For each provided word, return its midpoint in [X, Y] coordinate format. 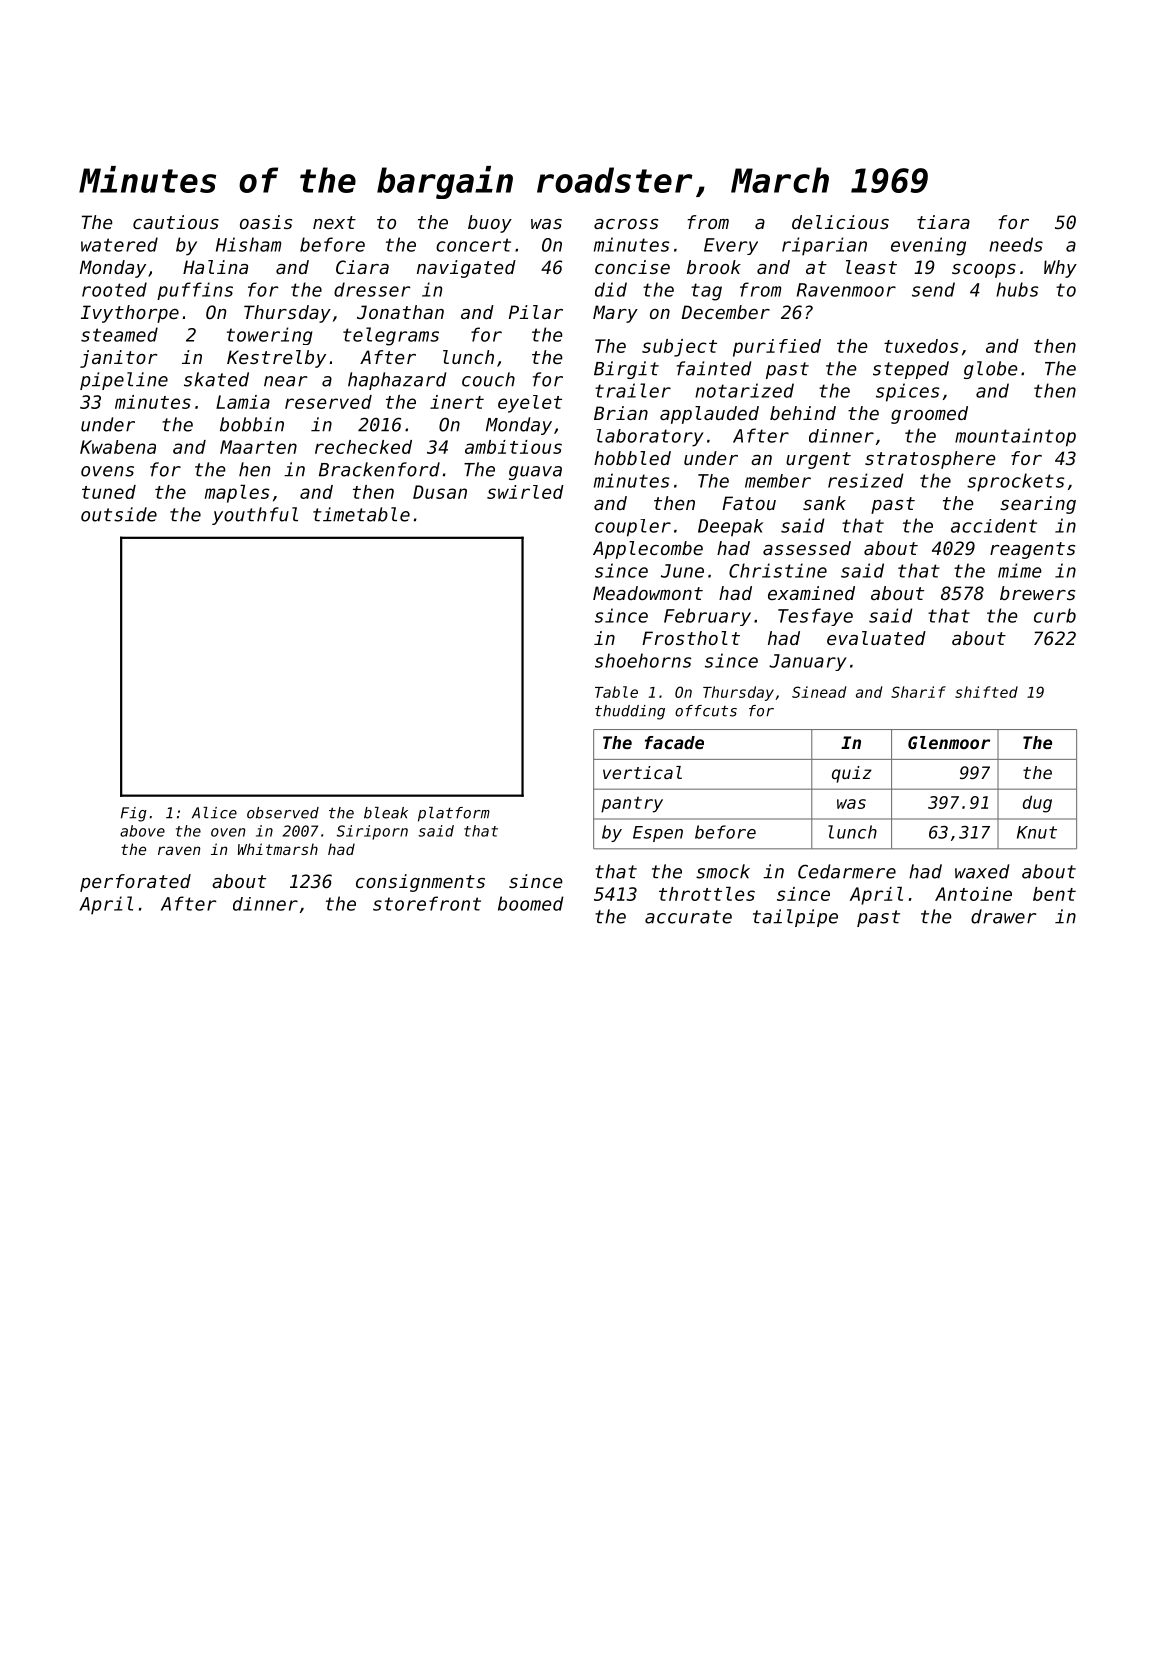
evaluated [876, 638]
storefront [427, 903]
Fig [134, 814]
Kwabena [118, 447]
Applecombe [648, 550]
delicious [840, 222]
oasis [266, 222]
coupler [633, 528]
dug [1037, 804]
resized [866, 480]
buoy [490, 224]
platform [454, 814]
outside [119, 514]
